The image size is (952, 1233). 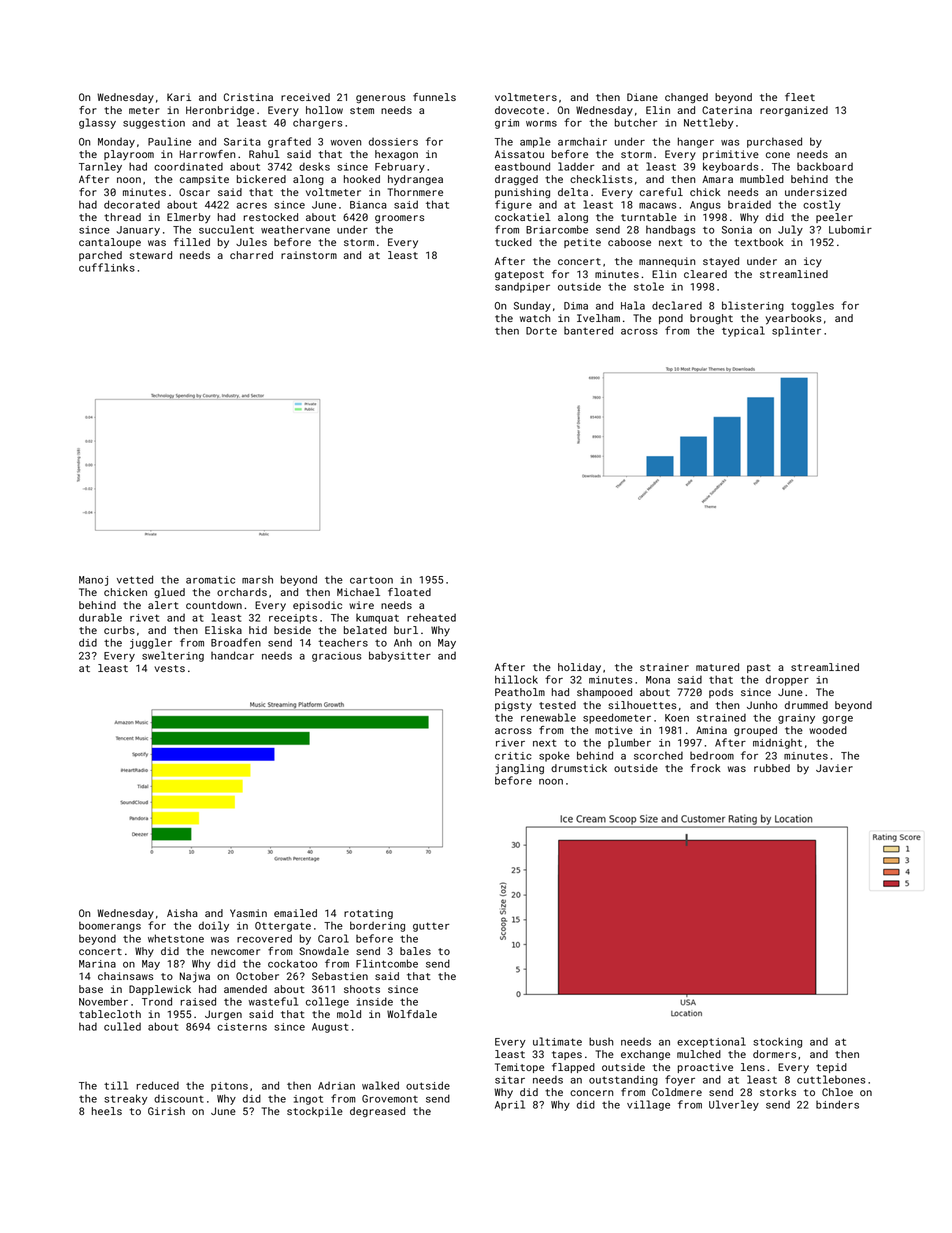 I want to click on storks, so click(x=778, y=1092).
